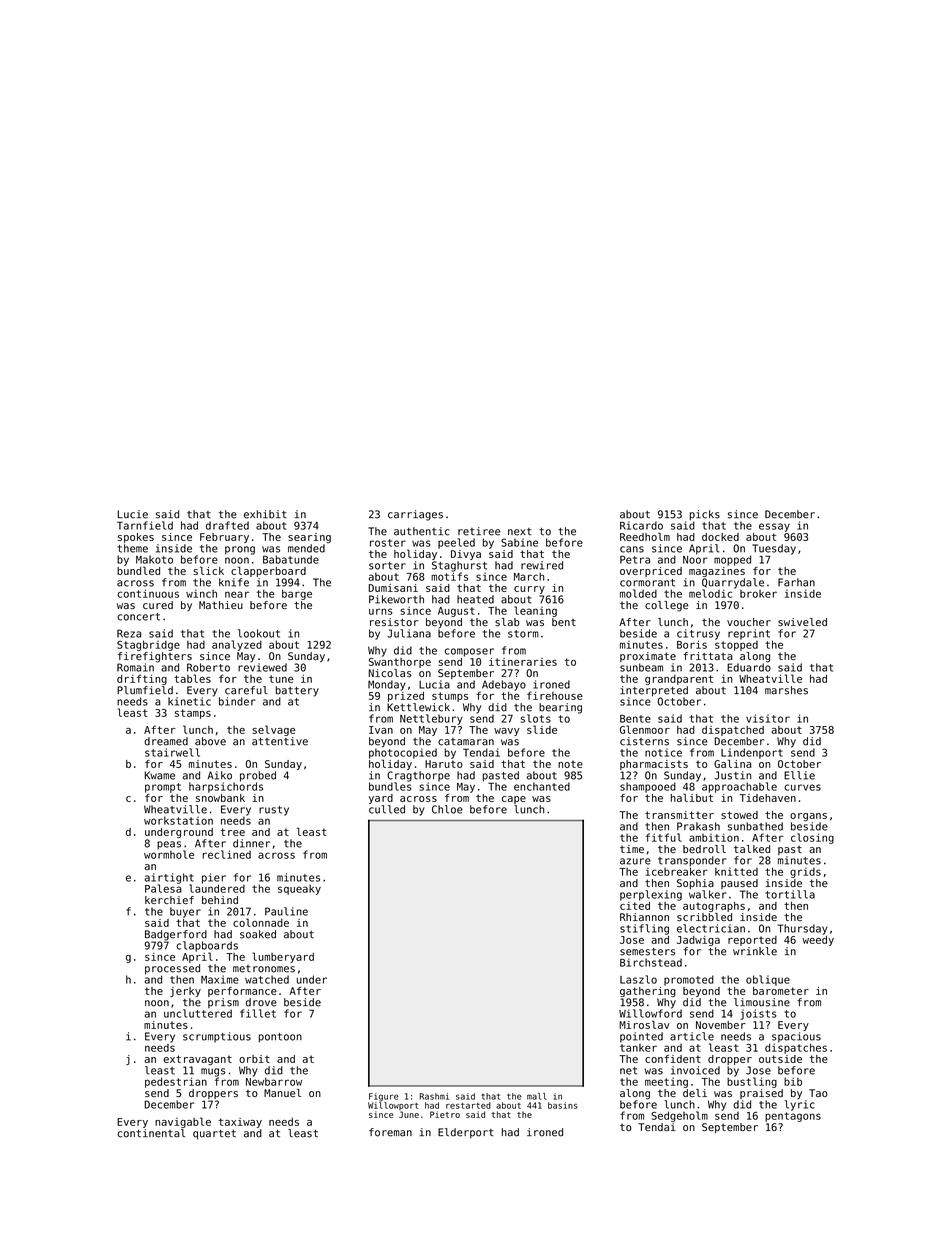  Describe the element at coordinates (449, 576) in the screenshot. I see `motifs` at that location.
